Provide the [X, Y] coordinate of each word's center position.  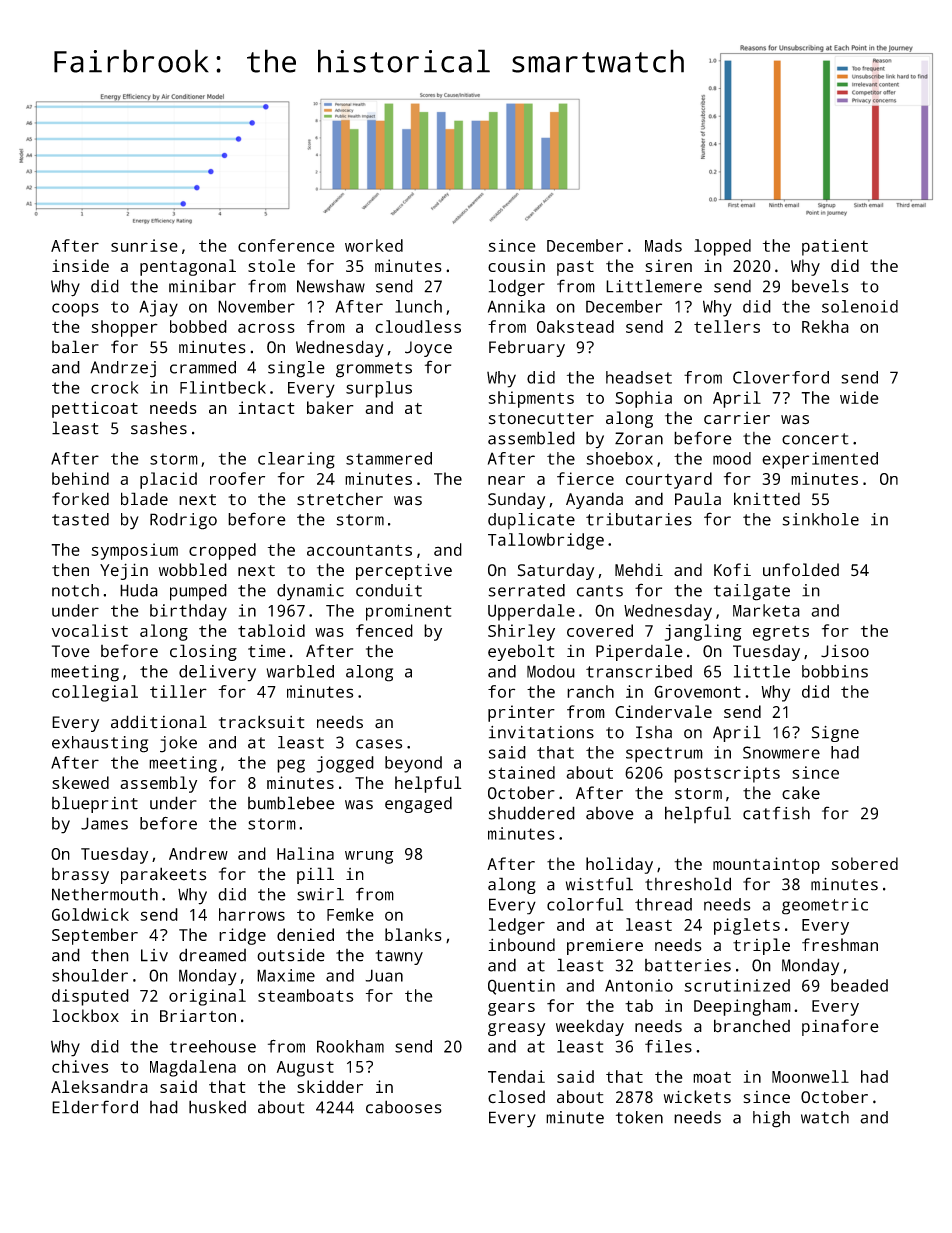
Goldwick [90, 914]
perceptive [404, 571]
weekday [590, 1027]
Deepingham [742, 1007]
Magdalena [193, 1068]
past [575, 268]
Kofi [732, 570]
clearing [296, 460]
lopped [722, 247]
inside [80, 265]
